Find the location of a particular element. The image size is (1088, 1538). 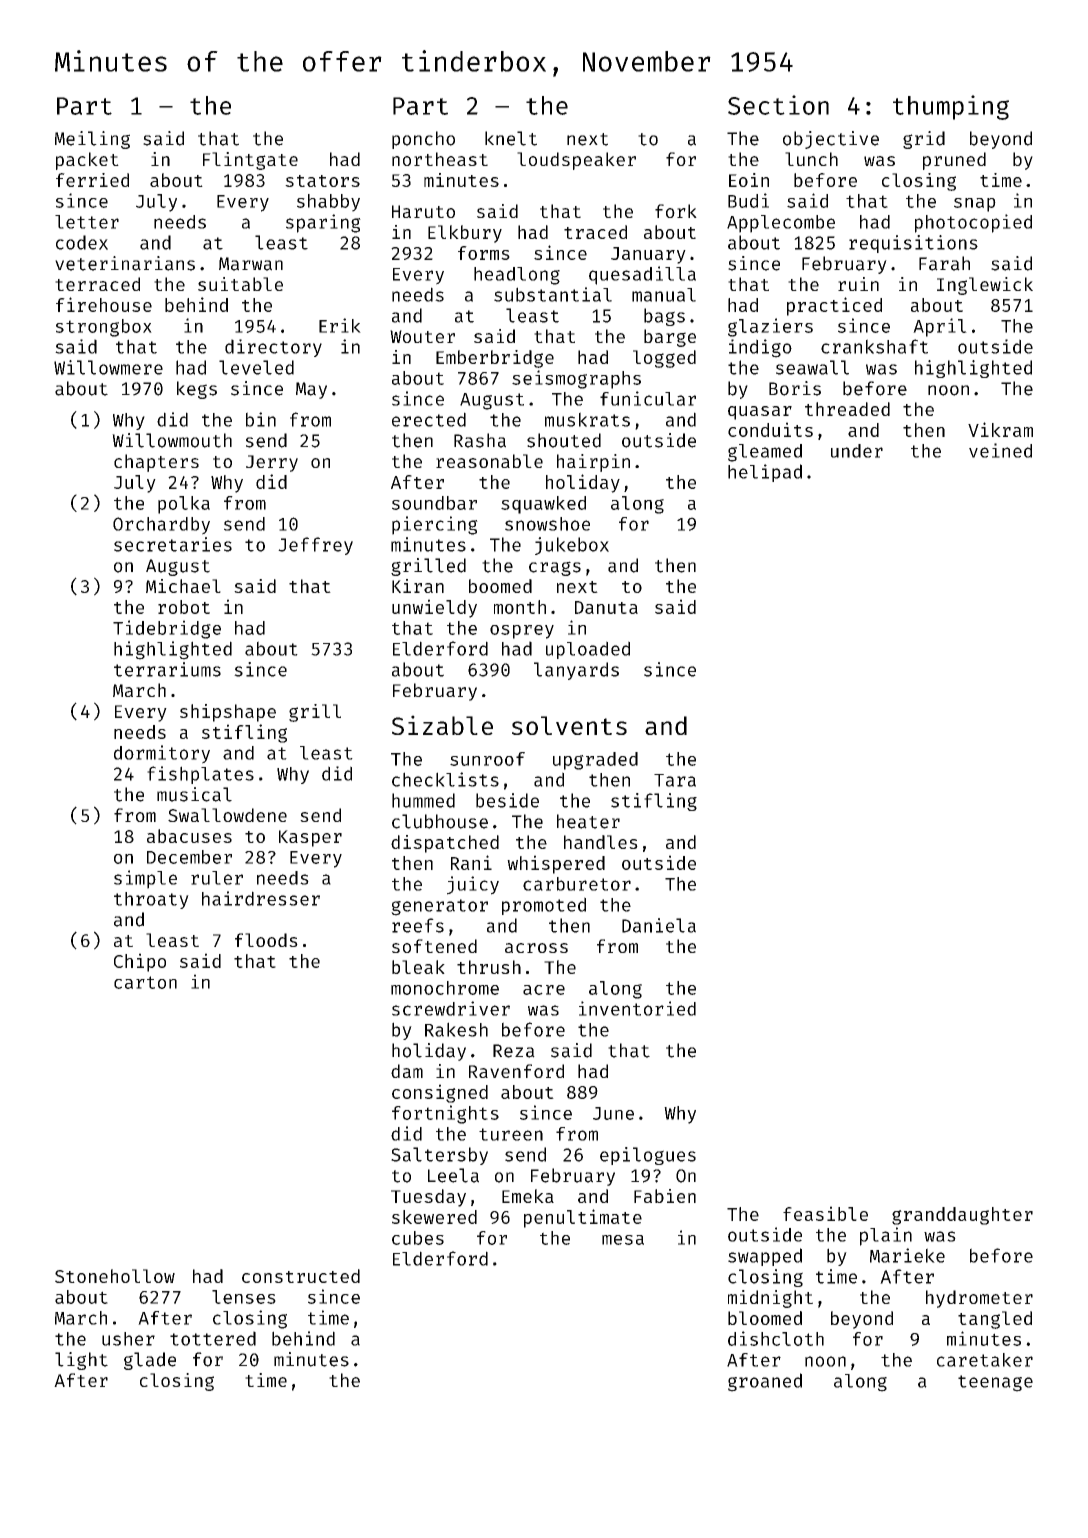

usher is located at coordinates (128, 1339).
